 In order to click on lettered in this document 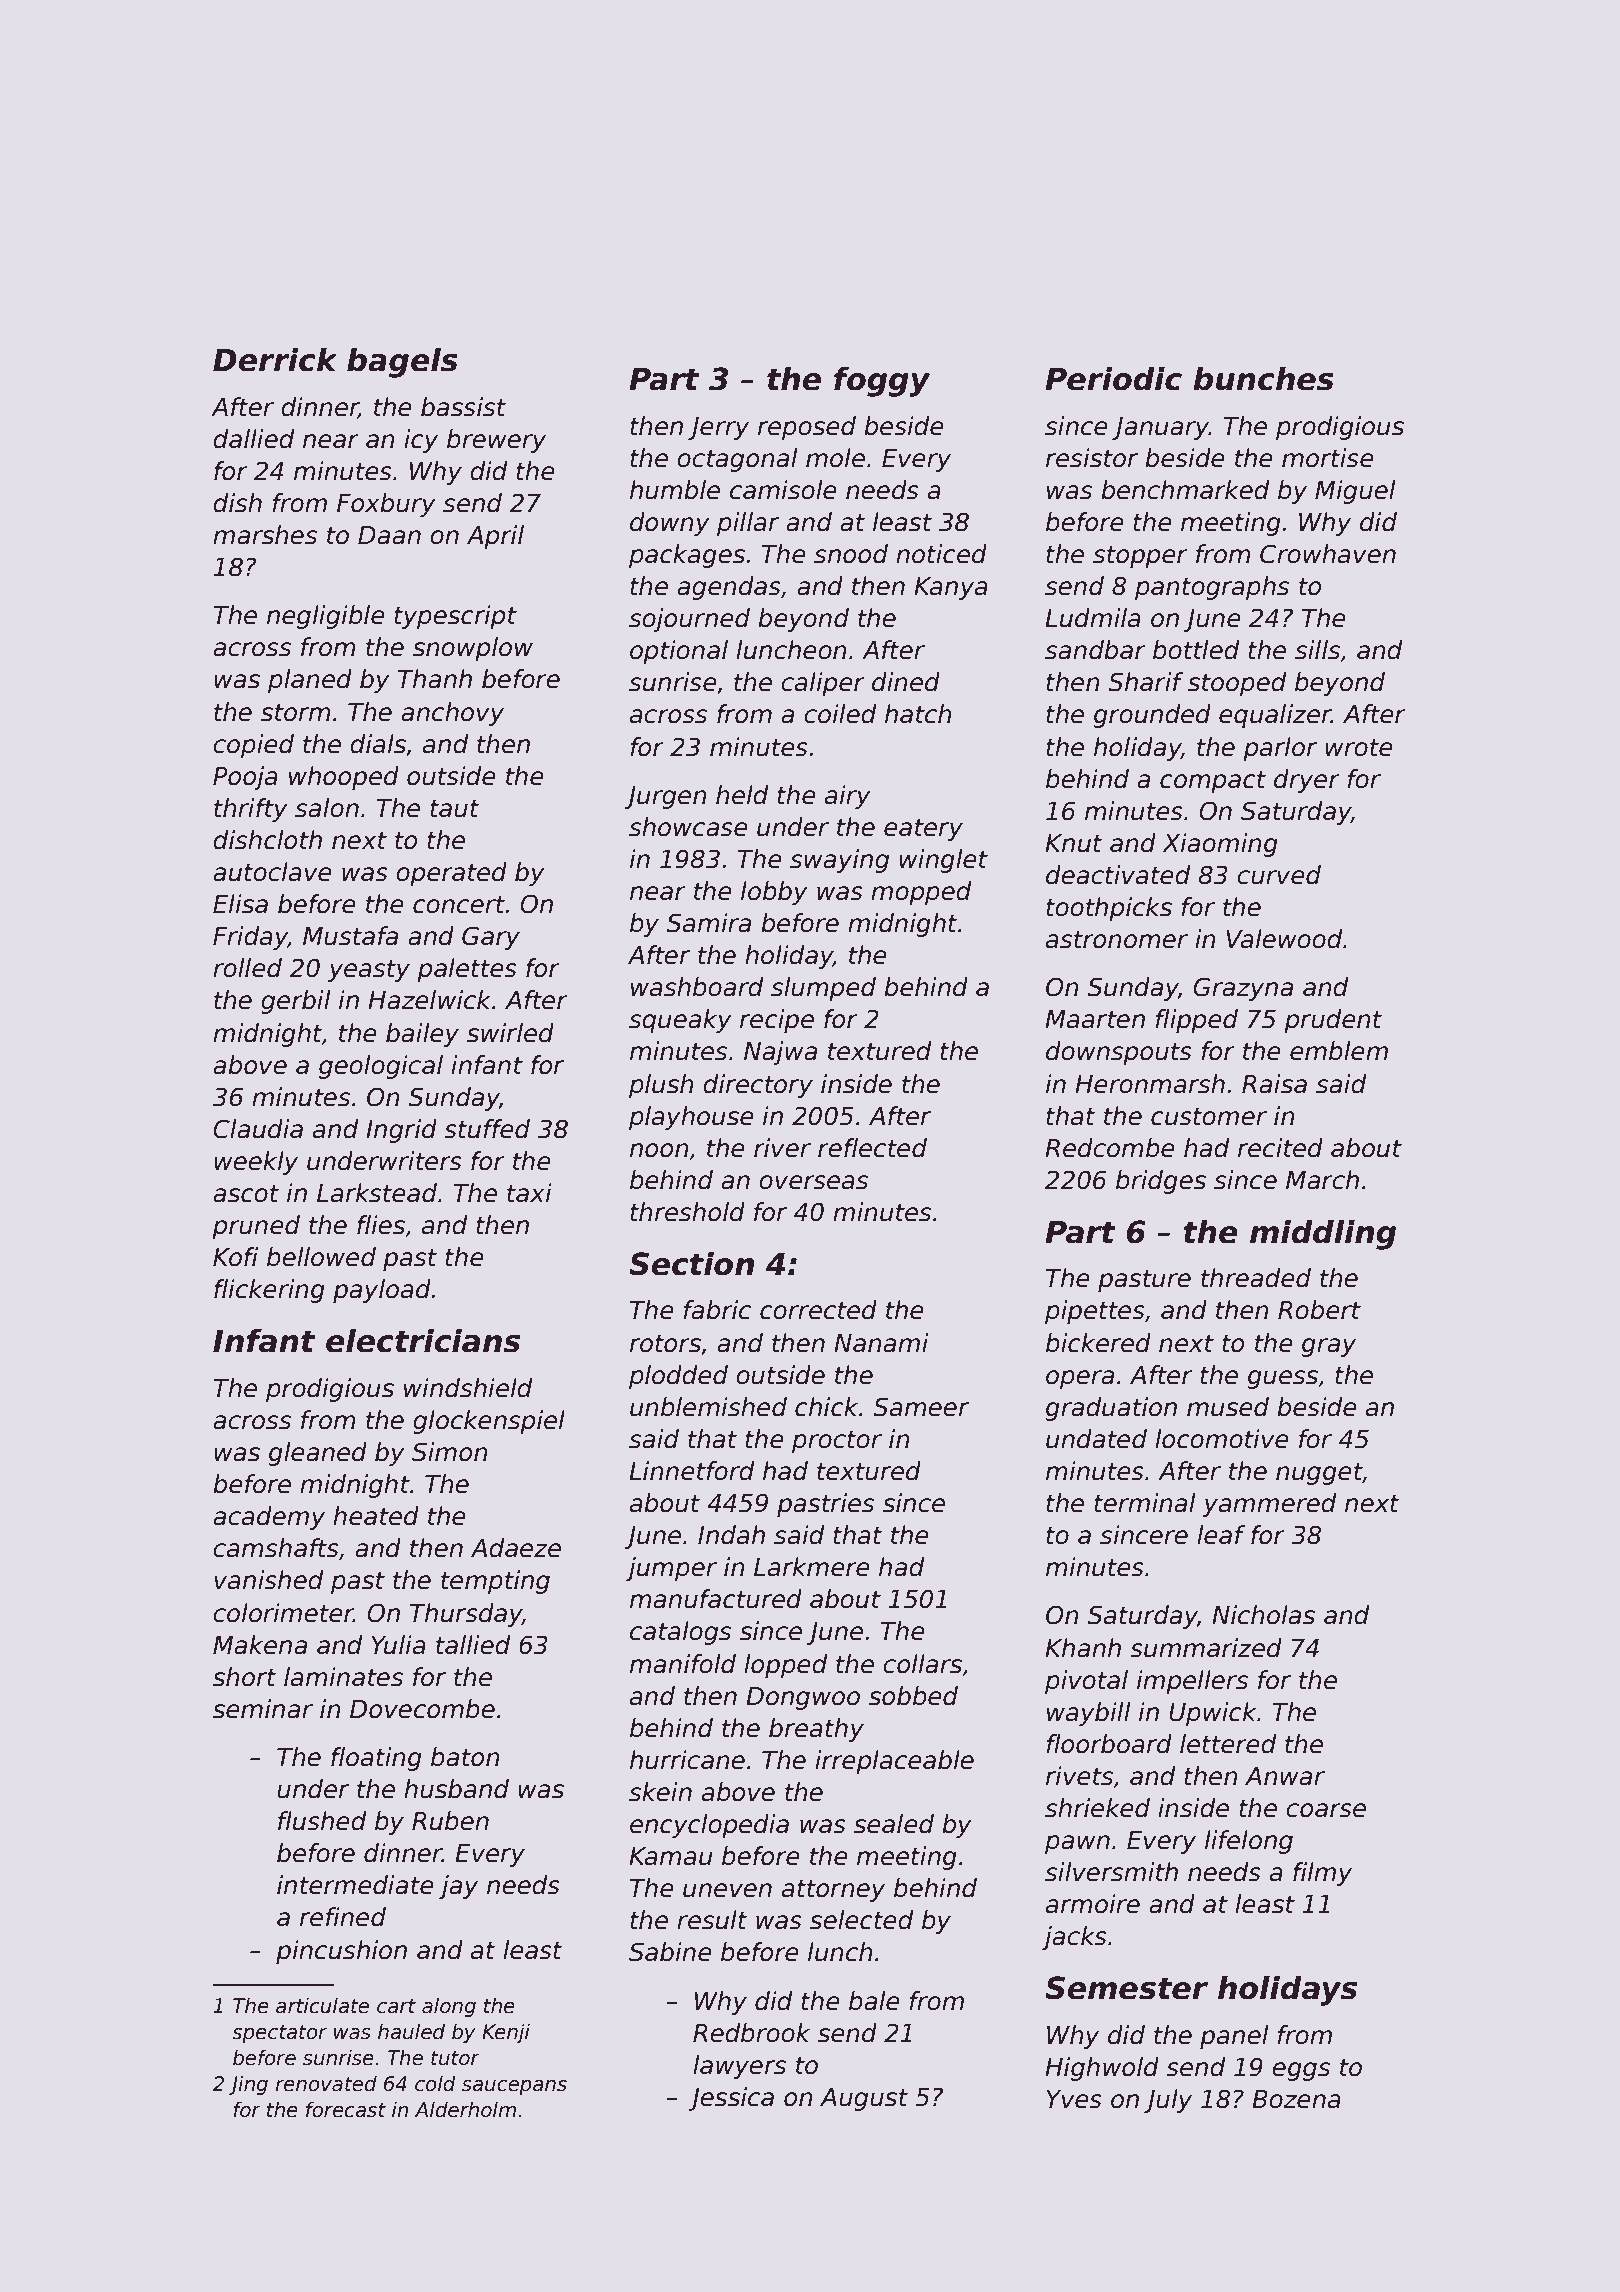, I will do `click(1228, 1744)`.
